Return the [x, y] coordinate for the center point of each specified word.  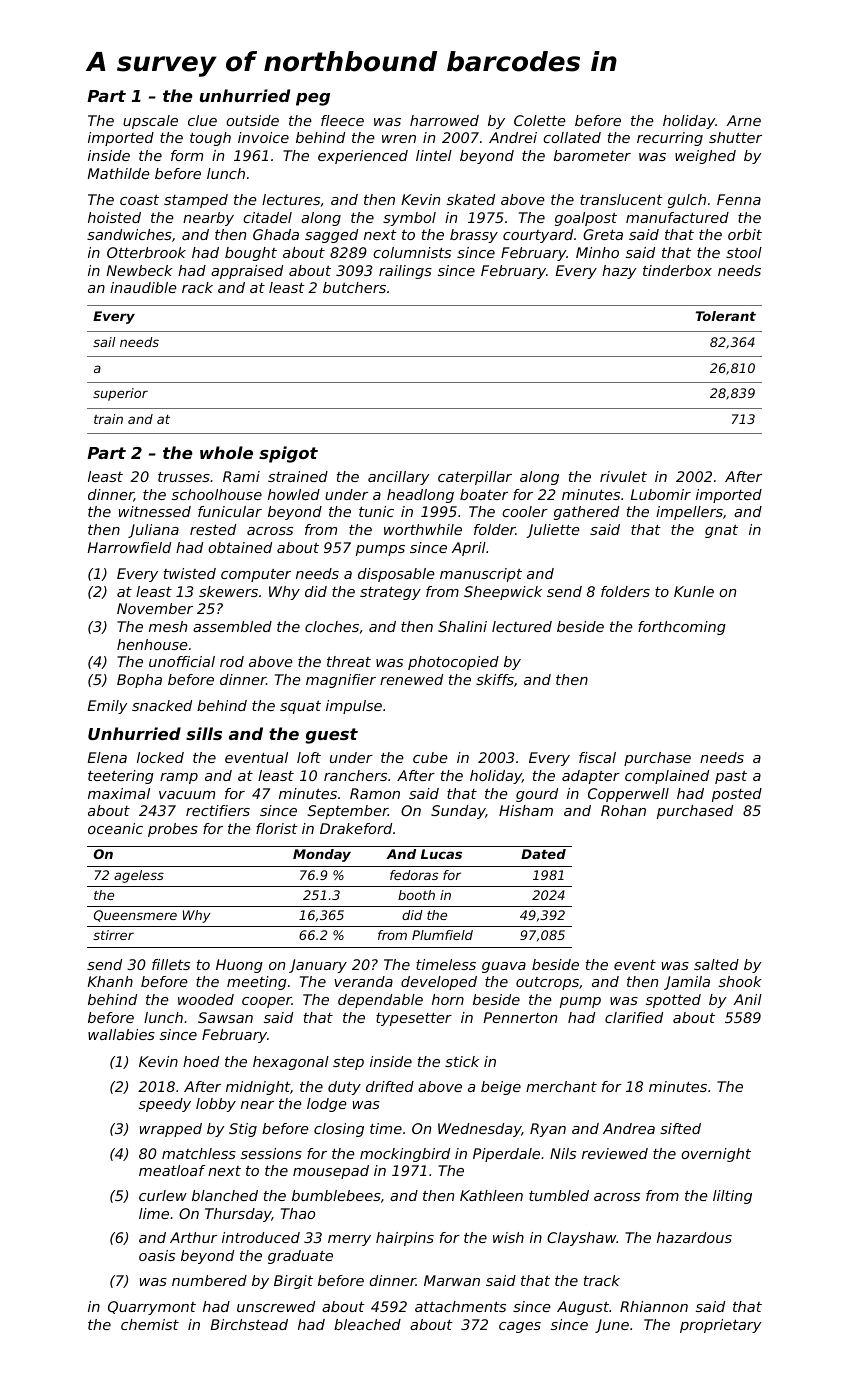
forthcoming [682, 628]
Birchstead [249, 1324]
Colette [540, 120]
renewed [411, 679]
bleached [367, 1324]
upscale [150, 122]
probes [173, 830]
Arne [744, 120]
